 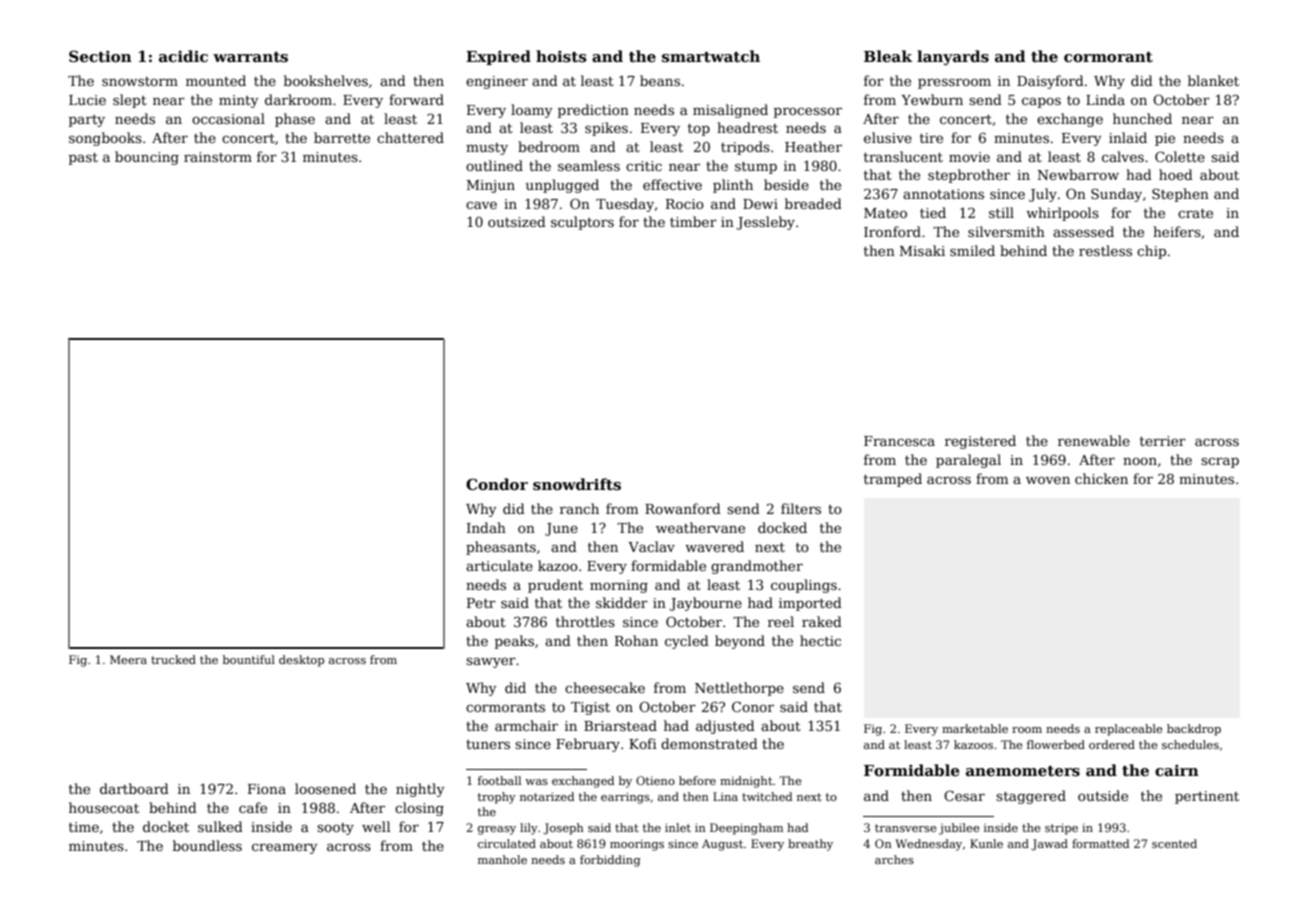 I want to click on past, so click(x=83, y=159).
